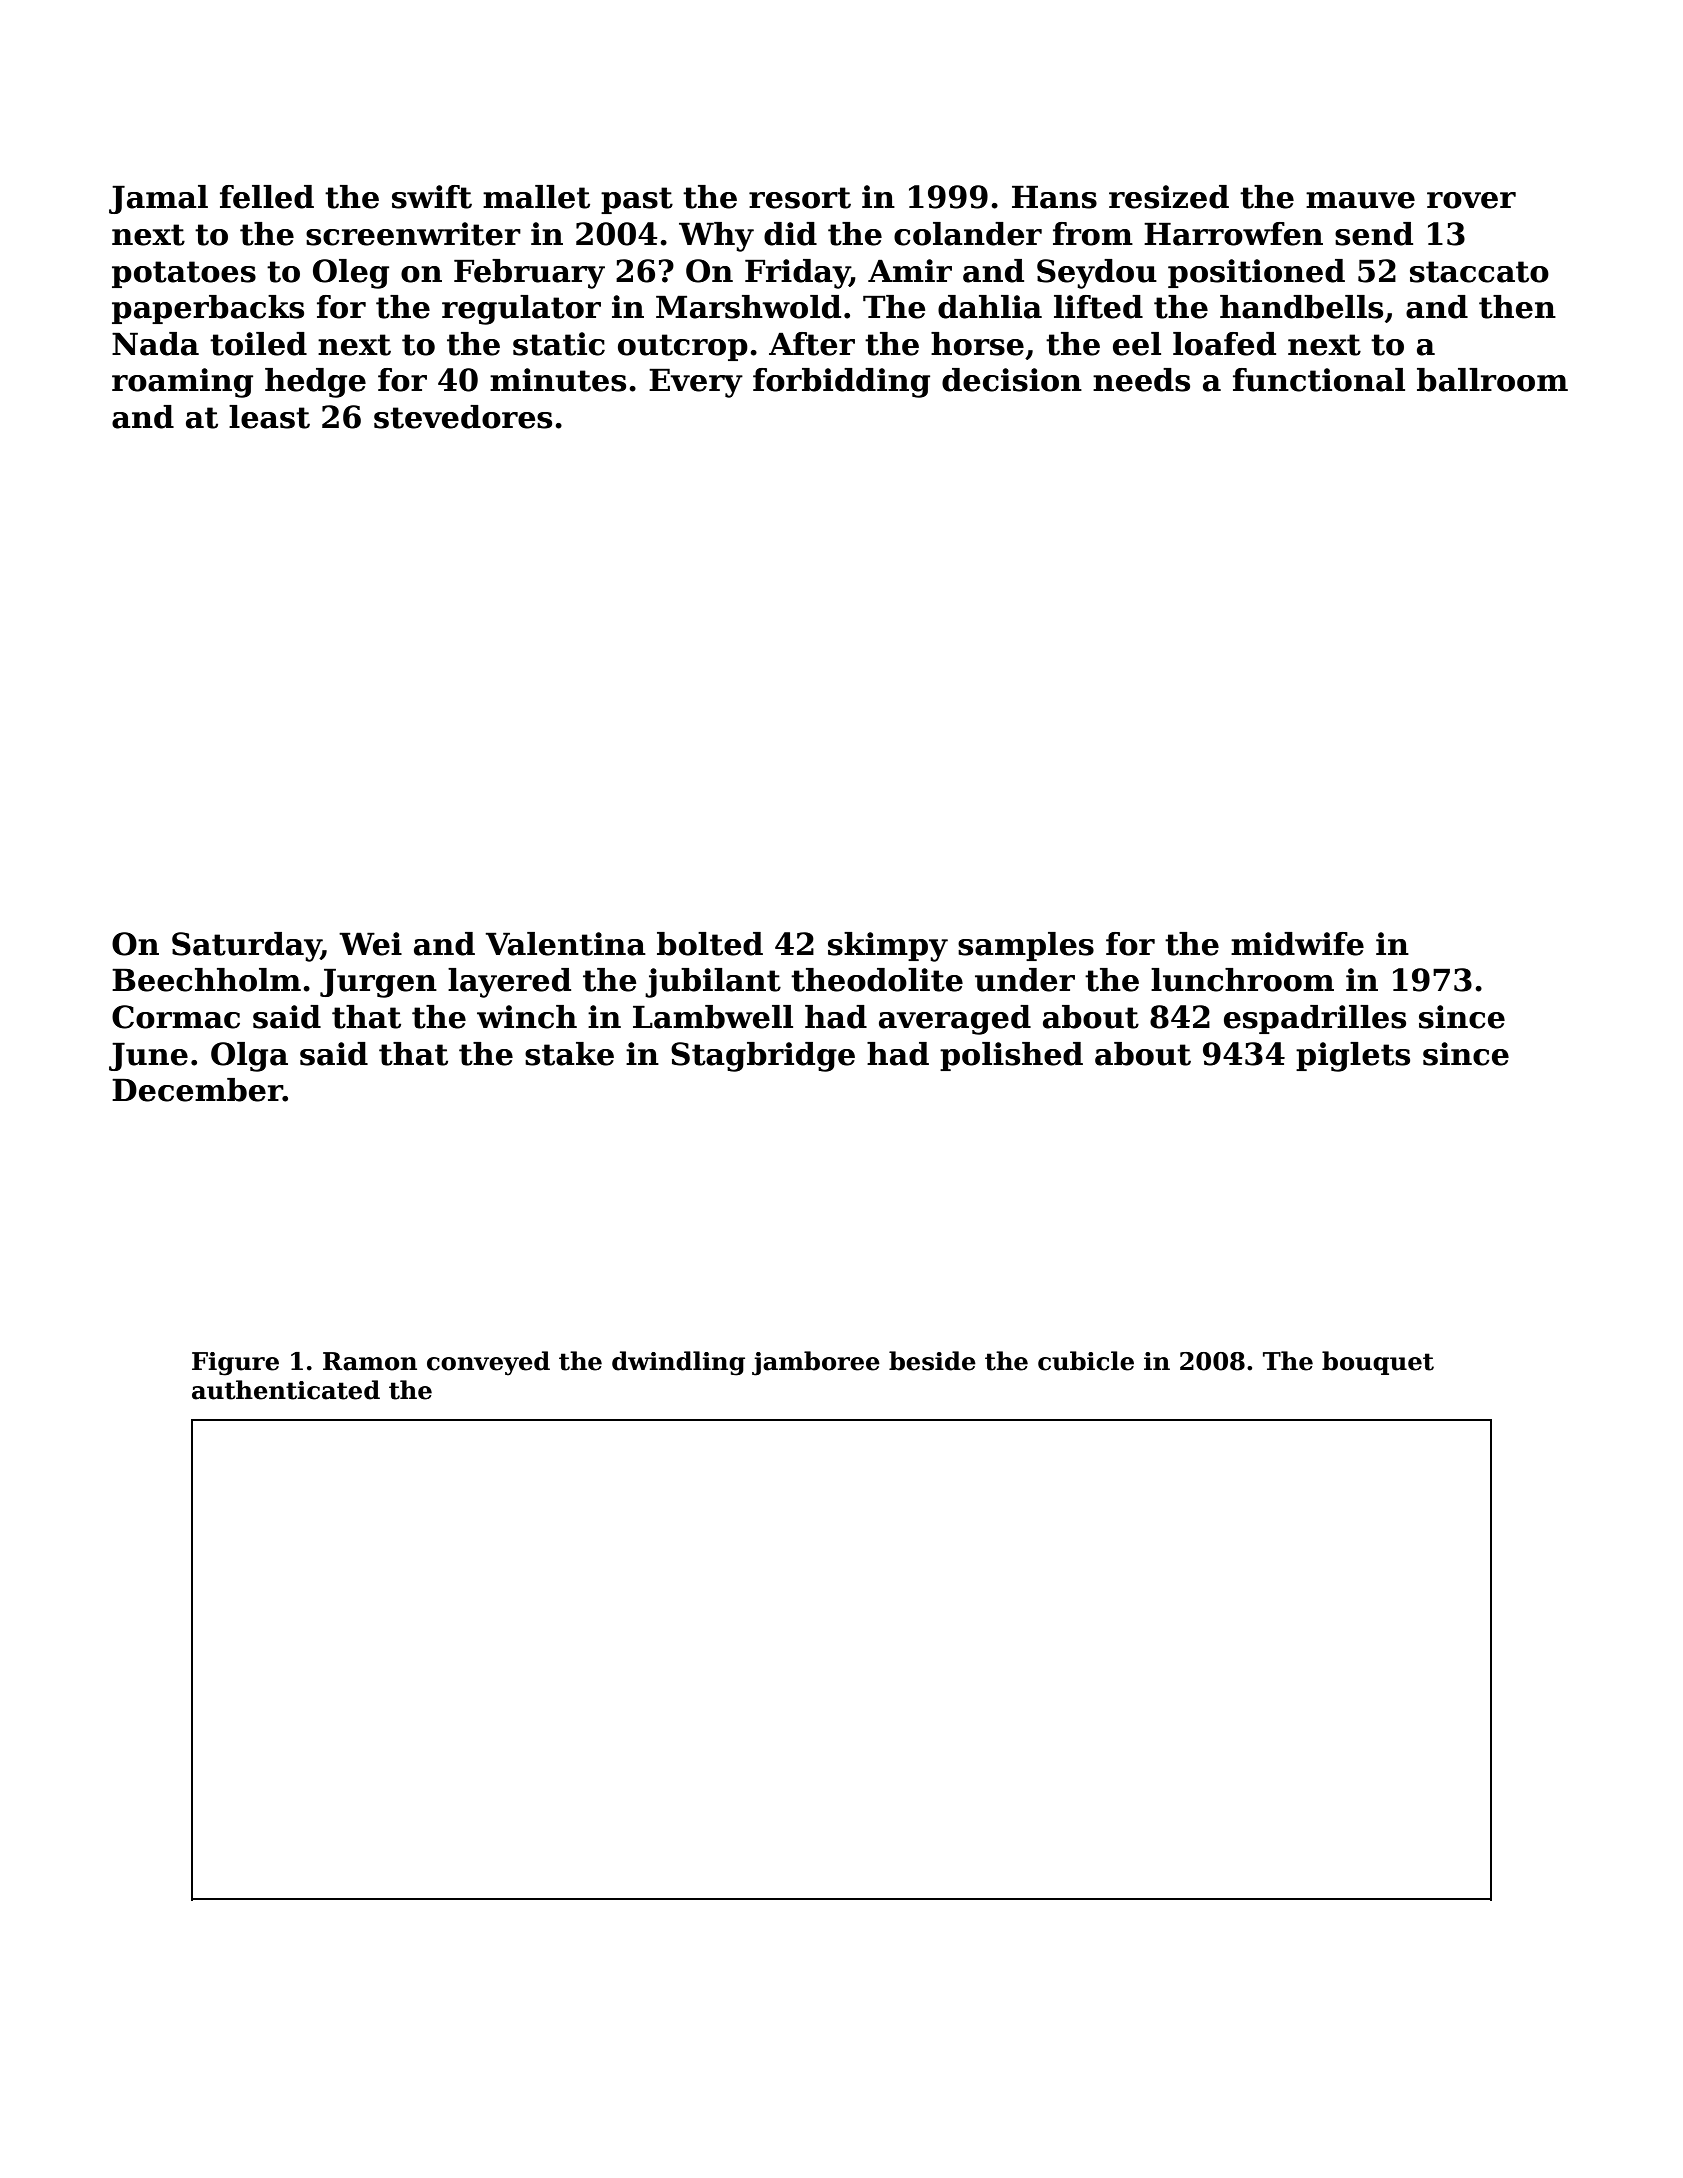 The image size is (1683, 2178). I want to click on June, so click(148, 1056).
